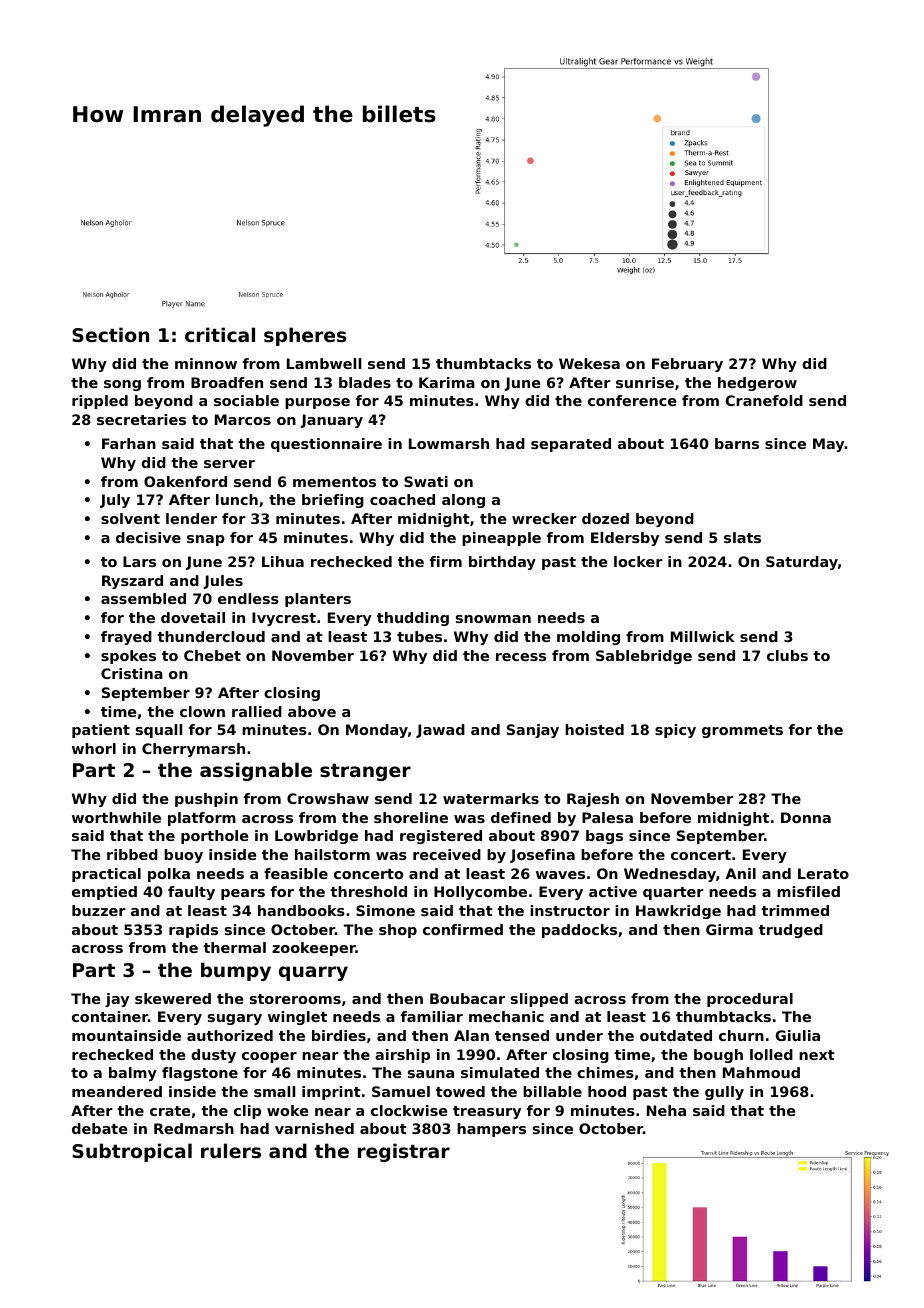  I want to click on birdies, so click(339, 1035).
